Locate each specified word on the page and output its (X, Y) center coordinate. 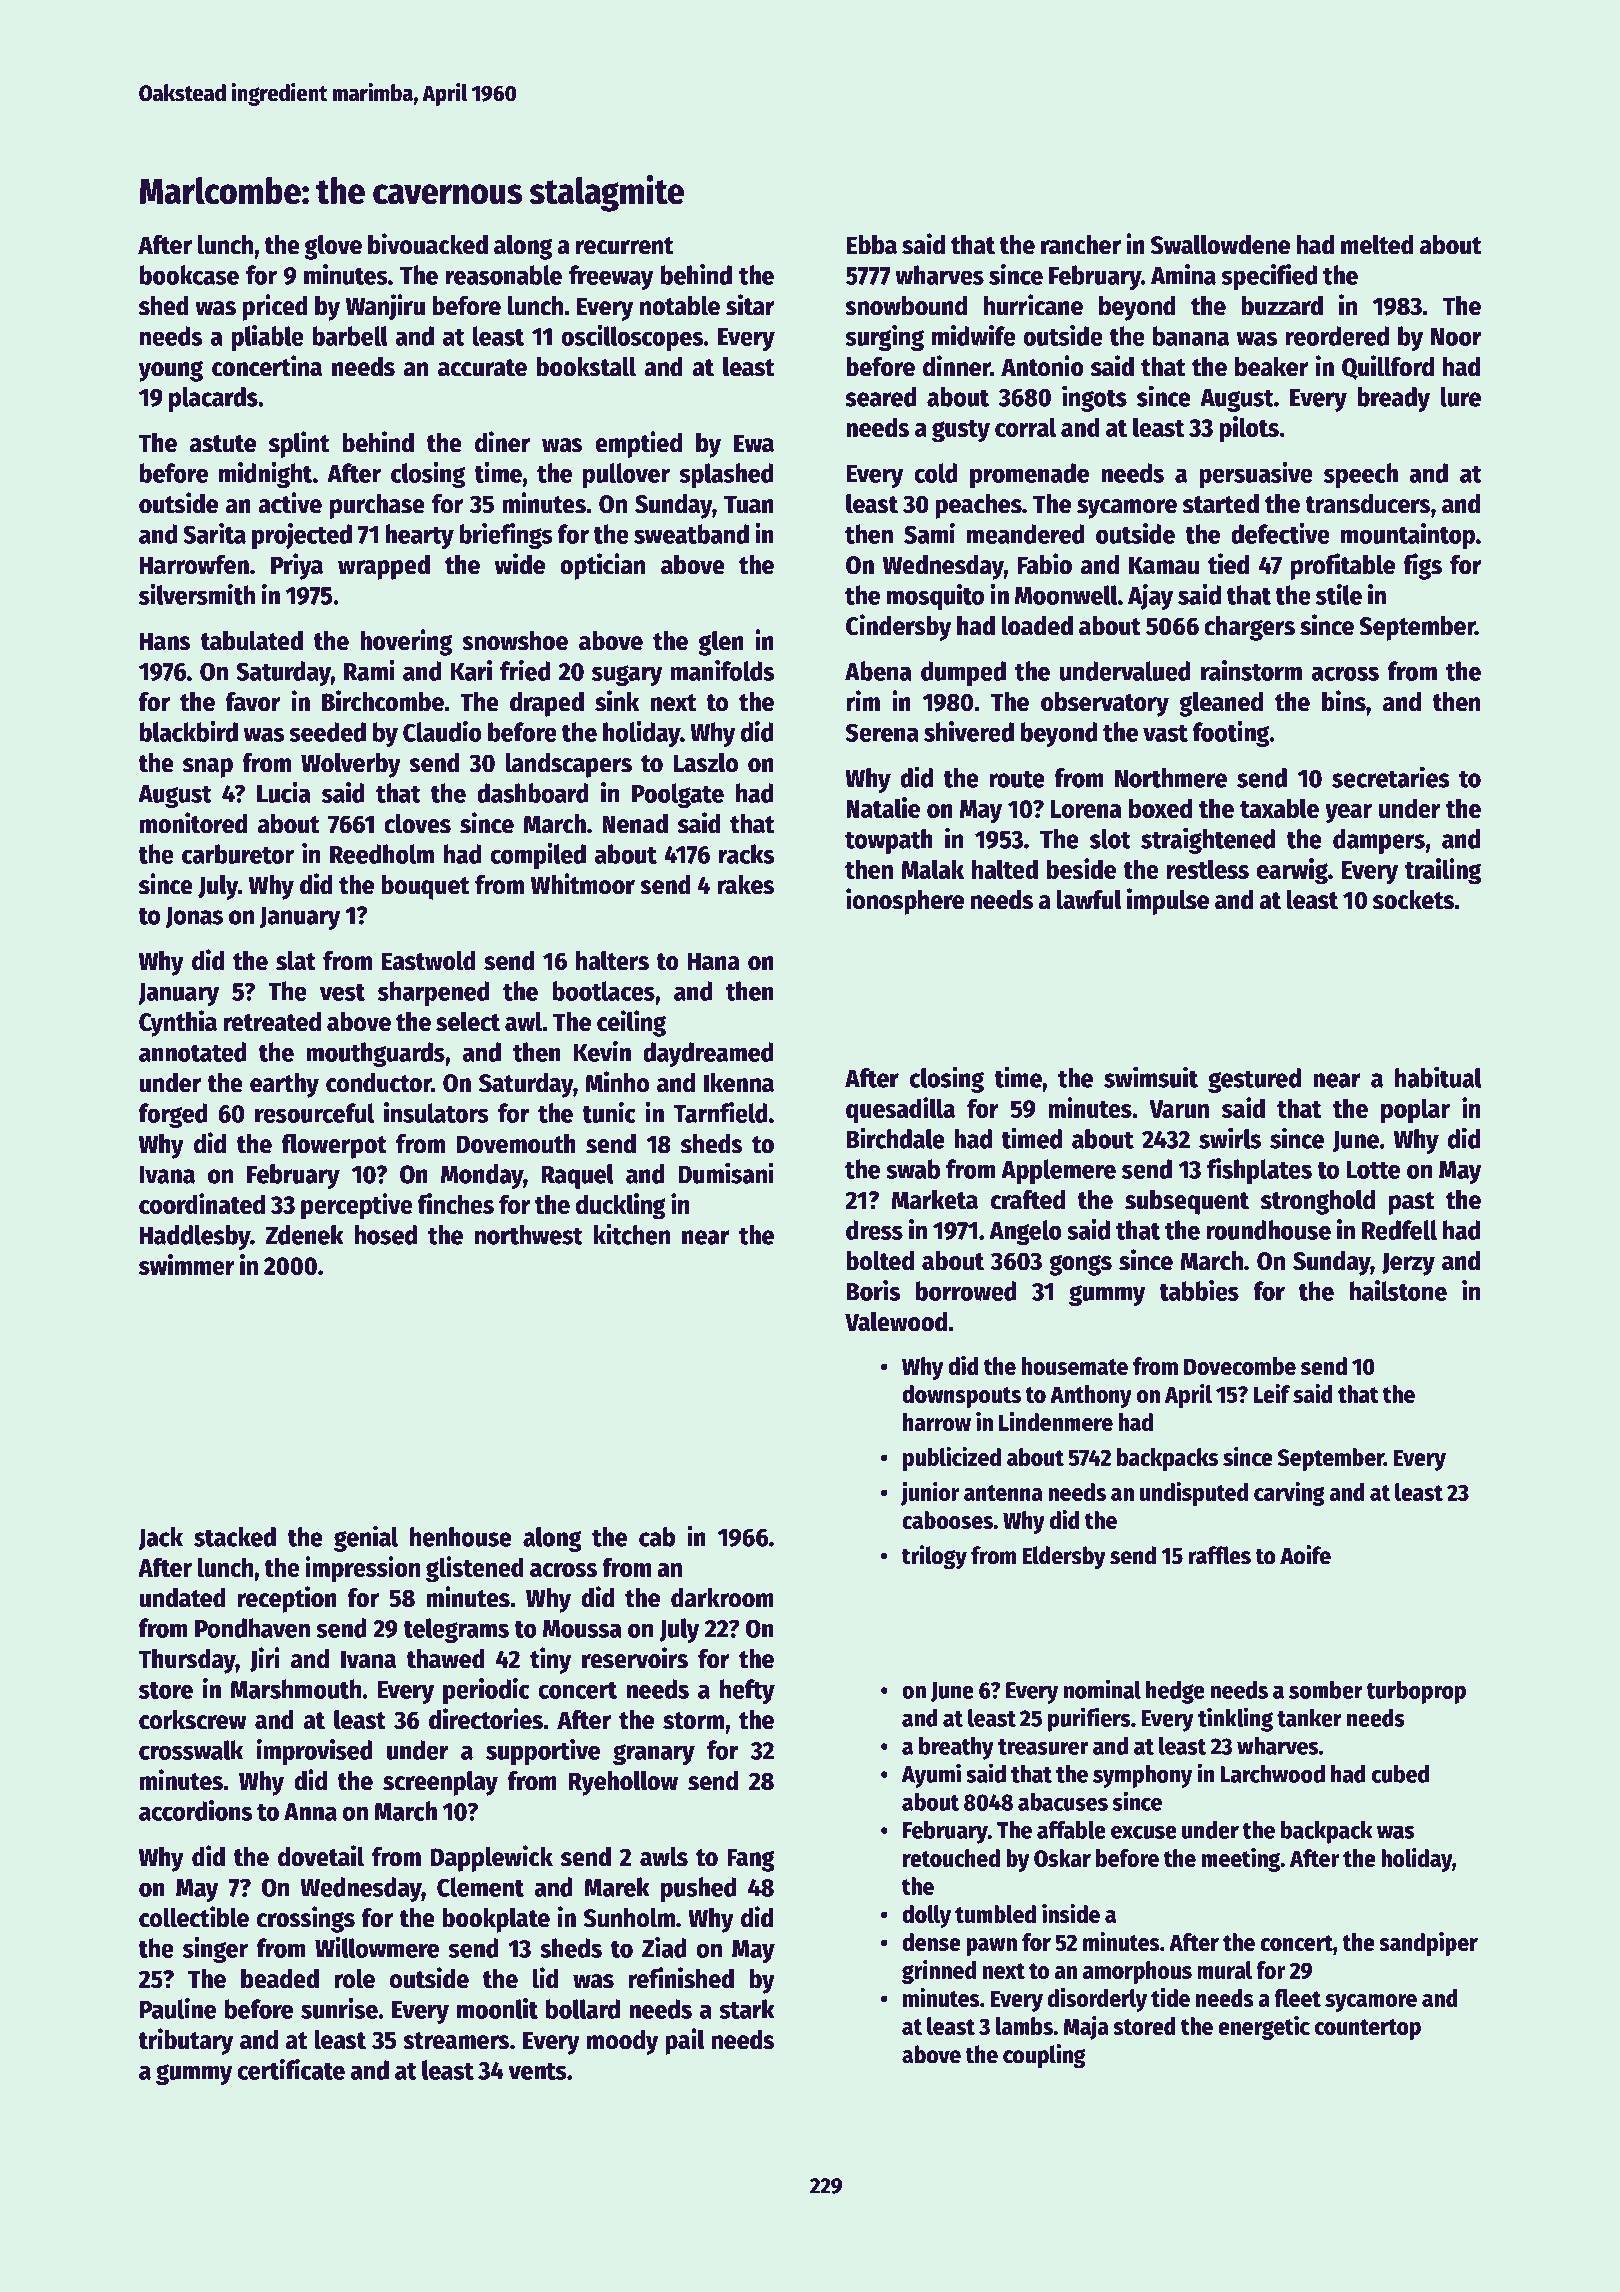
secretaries (1390, 777)
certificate (291, 2069)
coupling (1044, 2056)
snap (208, 768)
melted (1377, 245)
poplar (1415, 1111)
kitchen (632, 1234)
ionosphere (905, 901)
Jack (160, 1539)
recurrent (625, 246)
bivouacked (428, 244)
